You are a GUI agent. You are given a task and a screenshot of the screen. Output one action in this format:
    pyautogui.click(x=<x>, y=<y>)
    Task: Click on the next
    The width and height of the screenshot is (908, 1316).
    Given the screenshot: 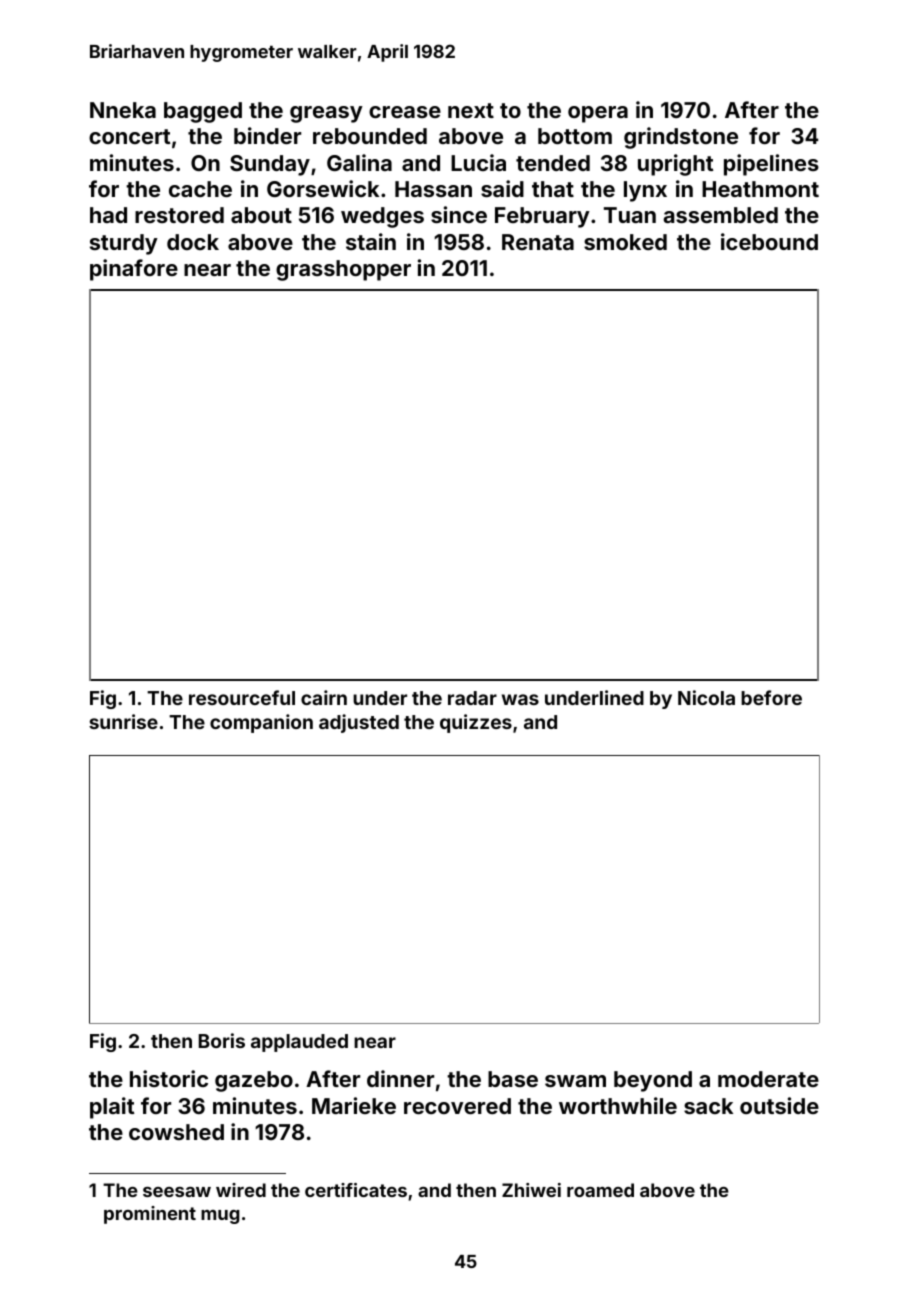 What is the action you would take?
    pyautogui.click(x=471, y=110)
